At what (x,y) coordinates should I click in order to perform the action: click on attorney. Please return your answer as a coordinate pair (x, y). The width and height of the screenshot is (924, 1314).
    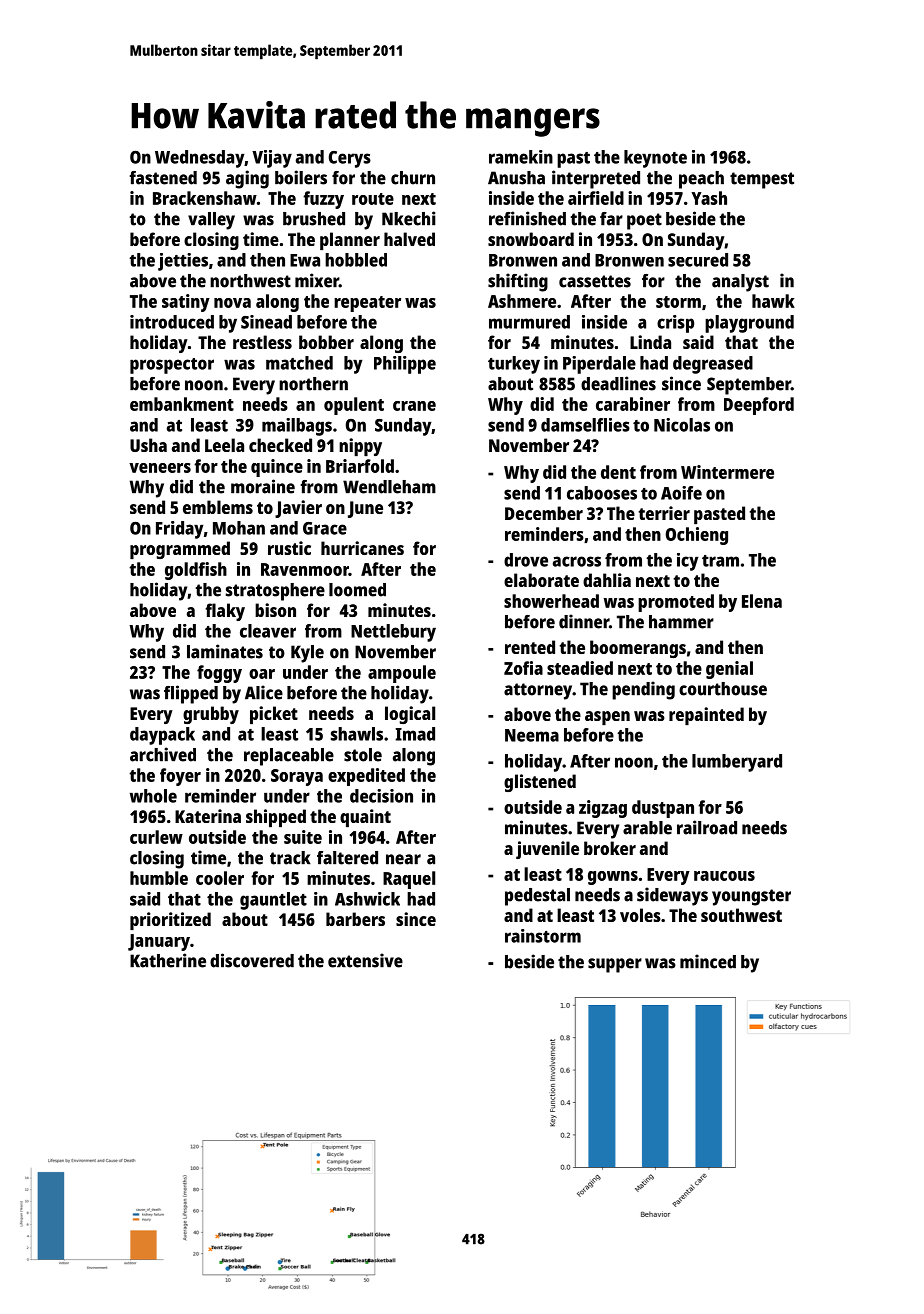
    Looking at the image, I should click on (538, 691).
